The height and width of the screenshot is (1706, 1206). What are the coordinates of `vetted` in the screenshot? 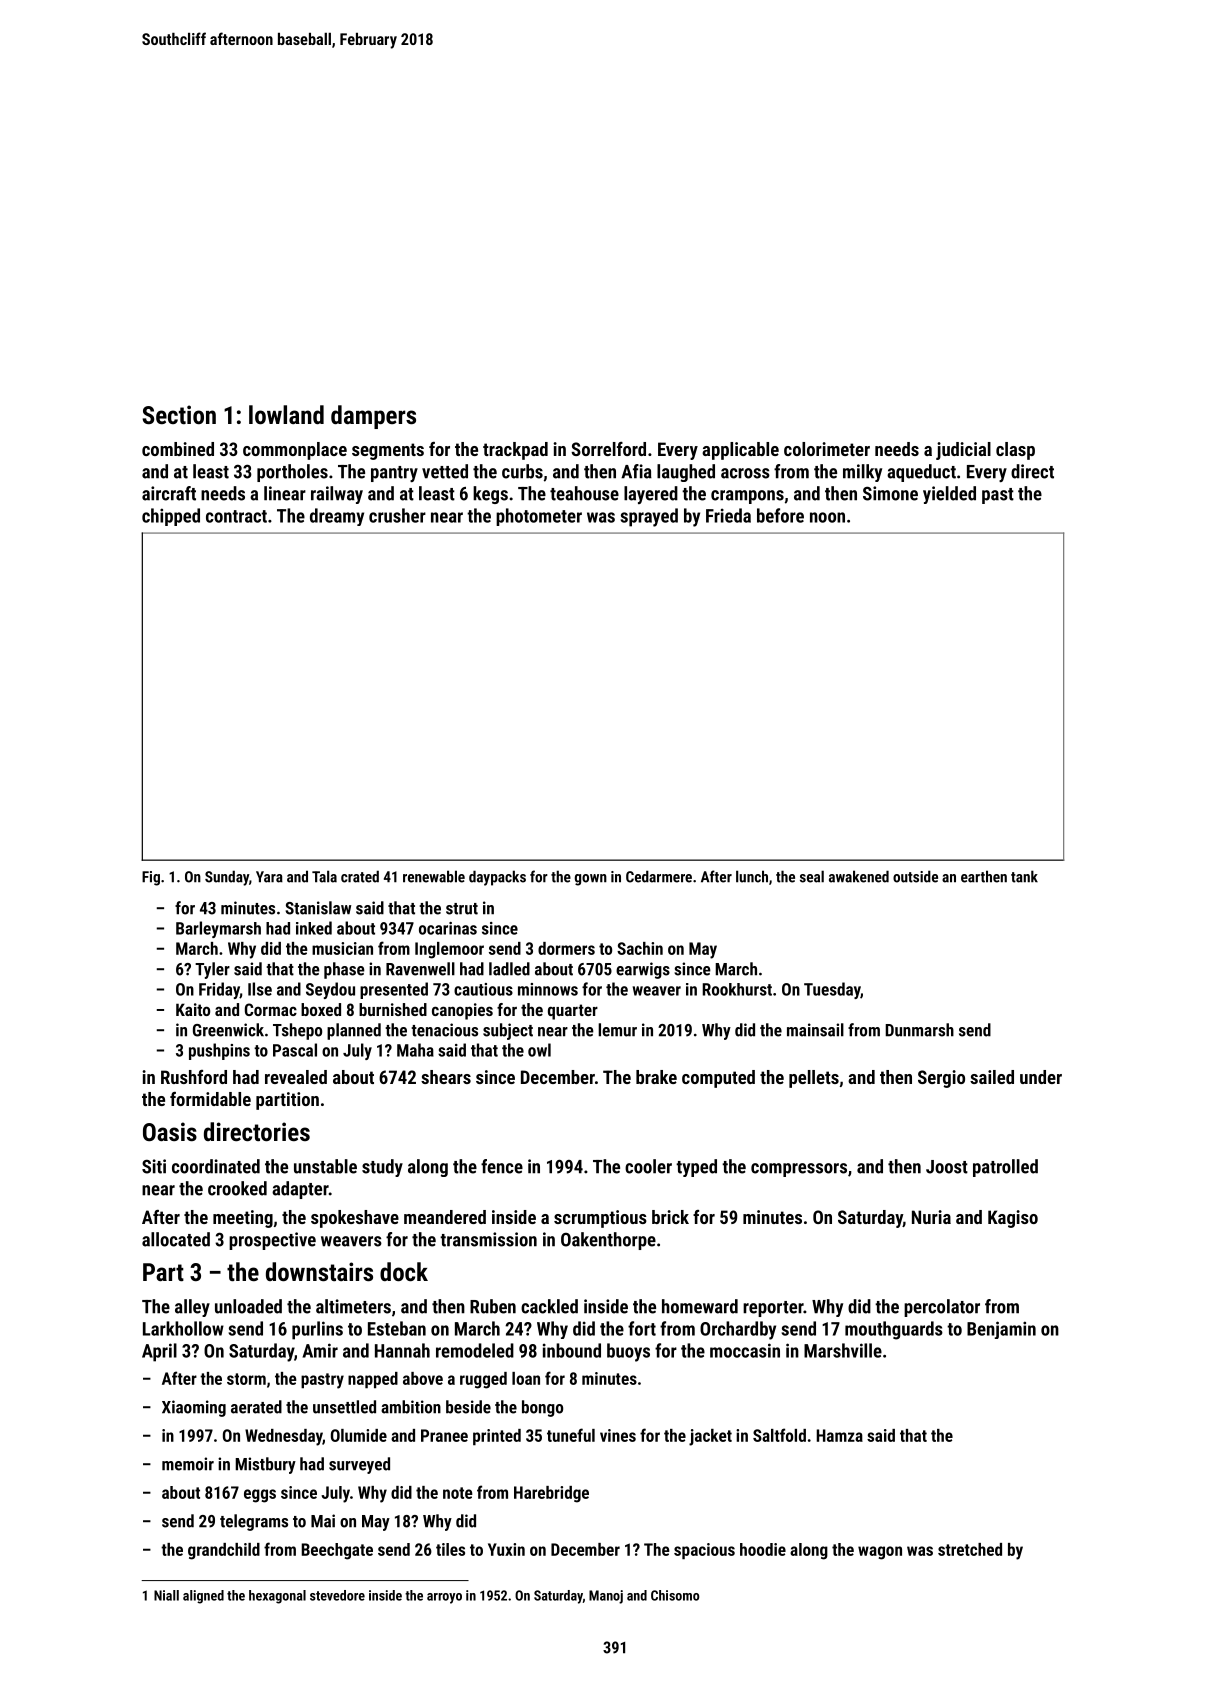 It's located at (445, 471).
